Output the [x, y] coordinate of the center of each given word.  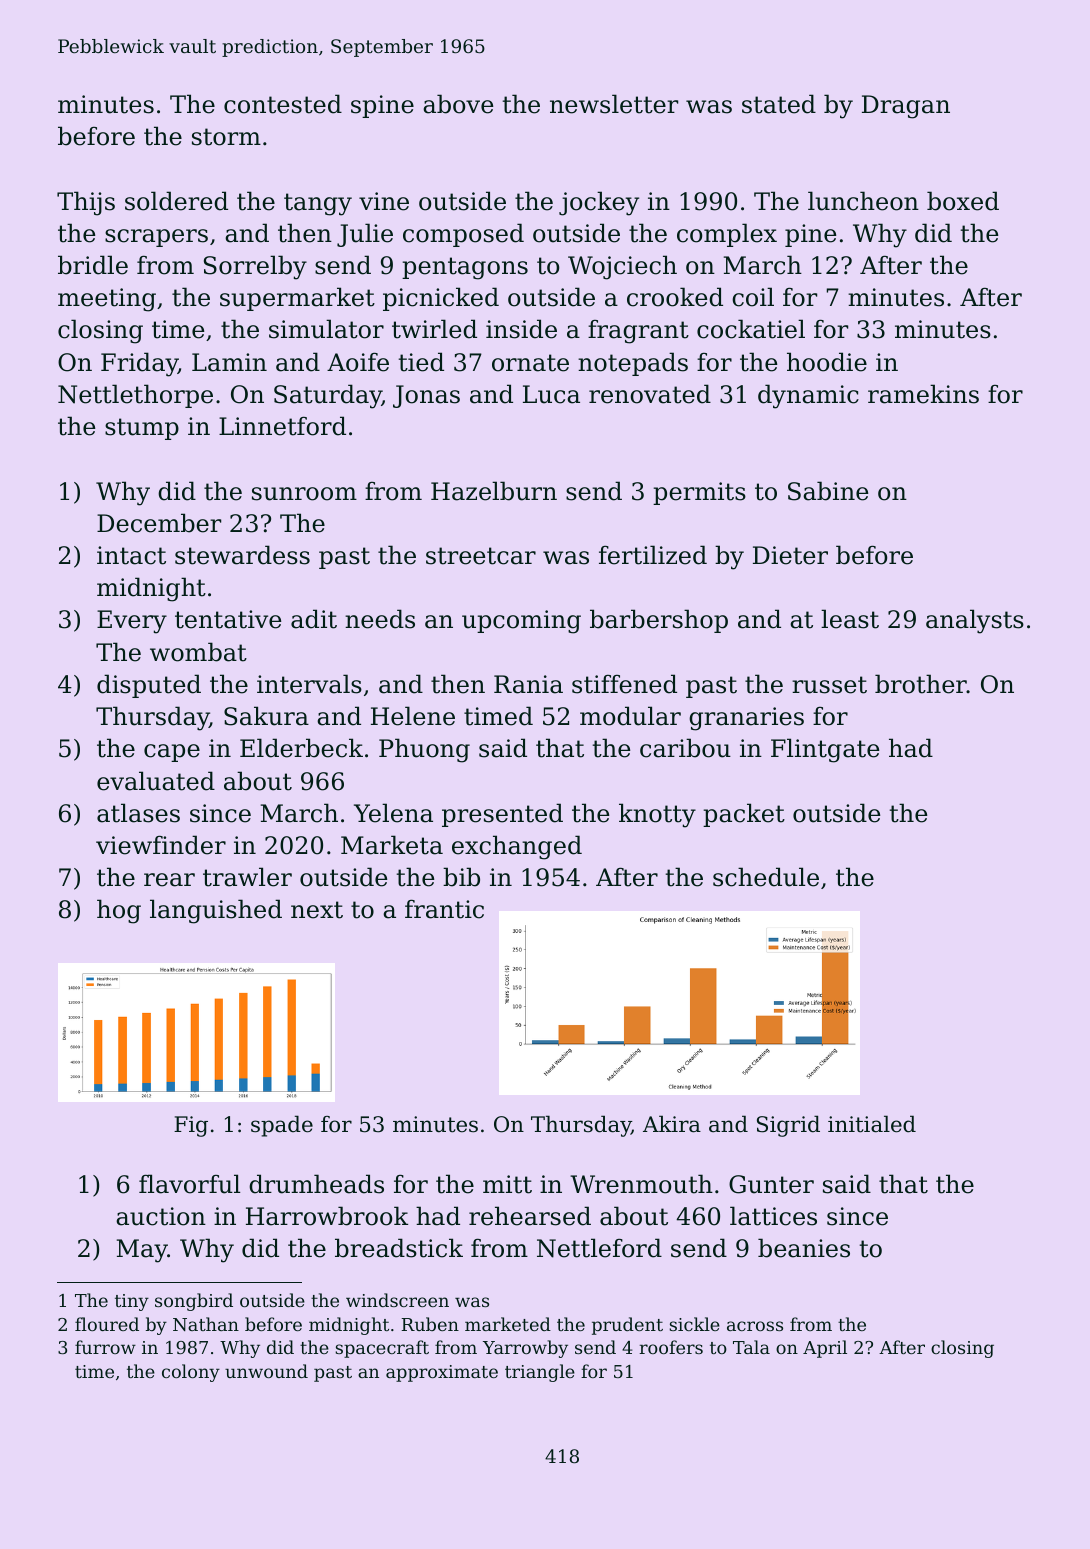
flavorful [189, 1184]
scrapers [156, 238]
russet [829, 685]
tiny [132, 1302]
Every [132, 622]
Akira [672, 1124]
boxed [963, 201]
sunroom [304, 494]
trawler [247, 877]
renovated [650, 394]
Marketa [392, 845]
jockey [599, 203]
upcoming [521, 622]
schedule [766, 877]
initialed [872, 1124]
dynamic [808, 396]
